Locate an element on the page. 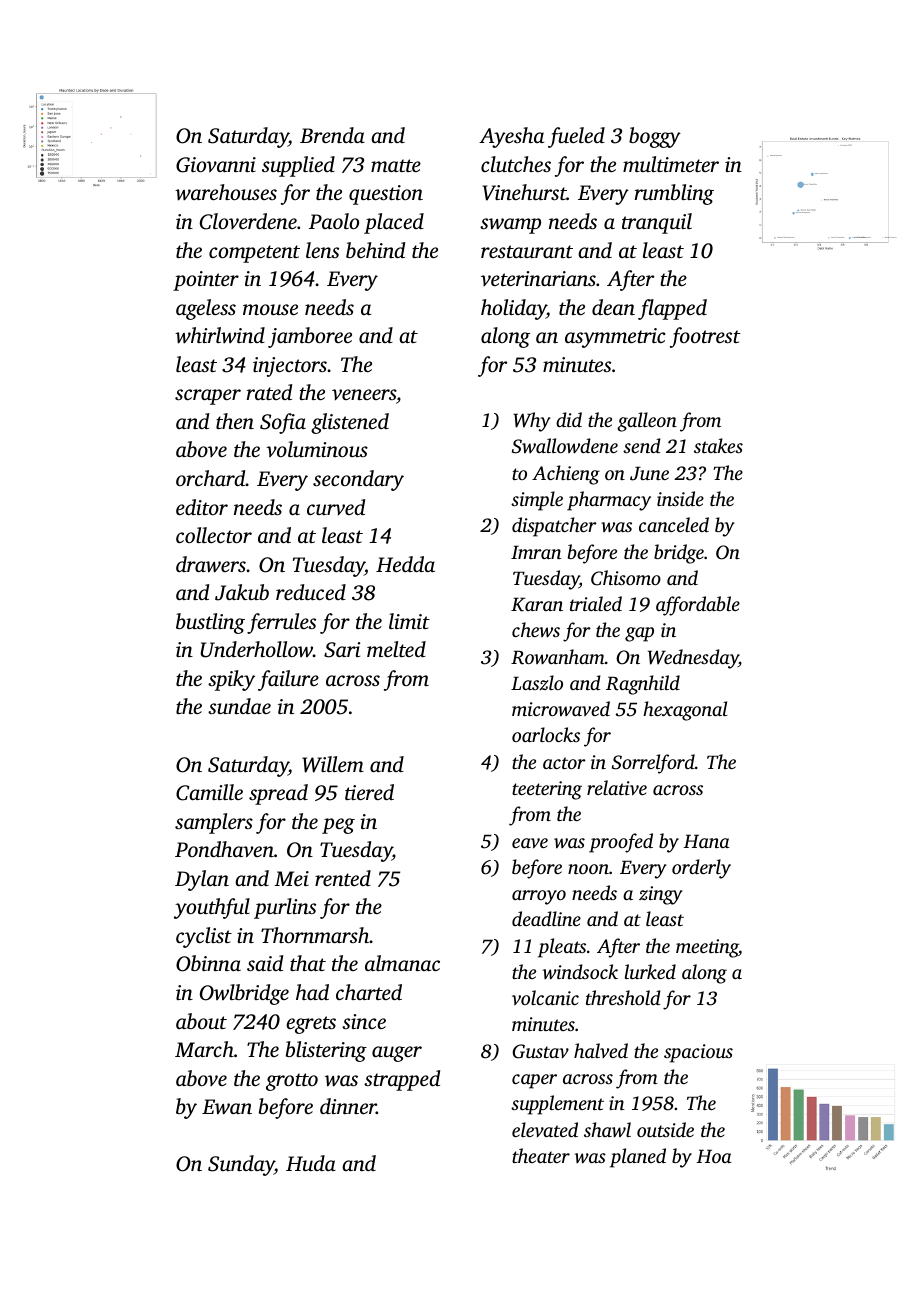 Image resolution: width=924 pixels, height=1311 pixels. theater is located at coordinates (541, 1155).
